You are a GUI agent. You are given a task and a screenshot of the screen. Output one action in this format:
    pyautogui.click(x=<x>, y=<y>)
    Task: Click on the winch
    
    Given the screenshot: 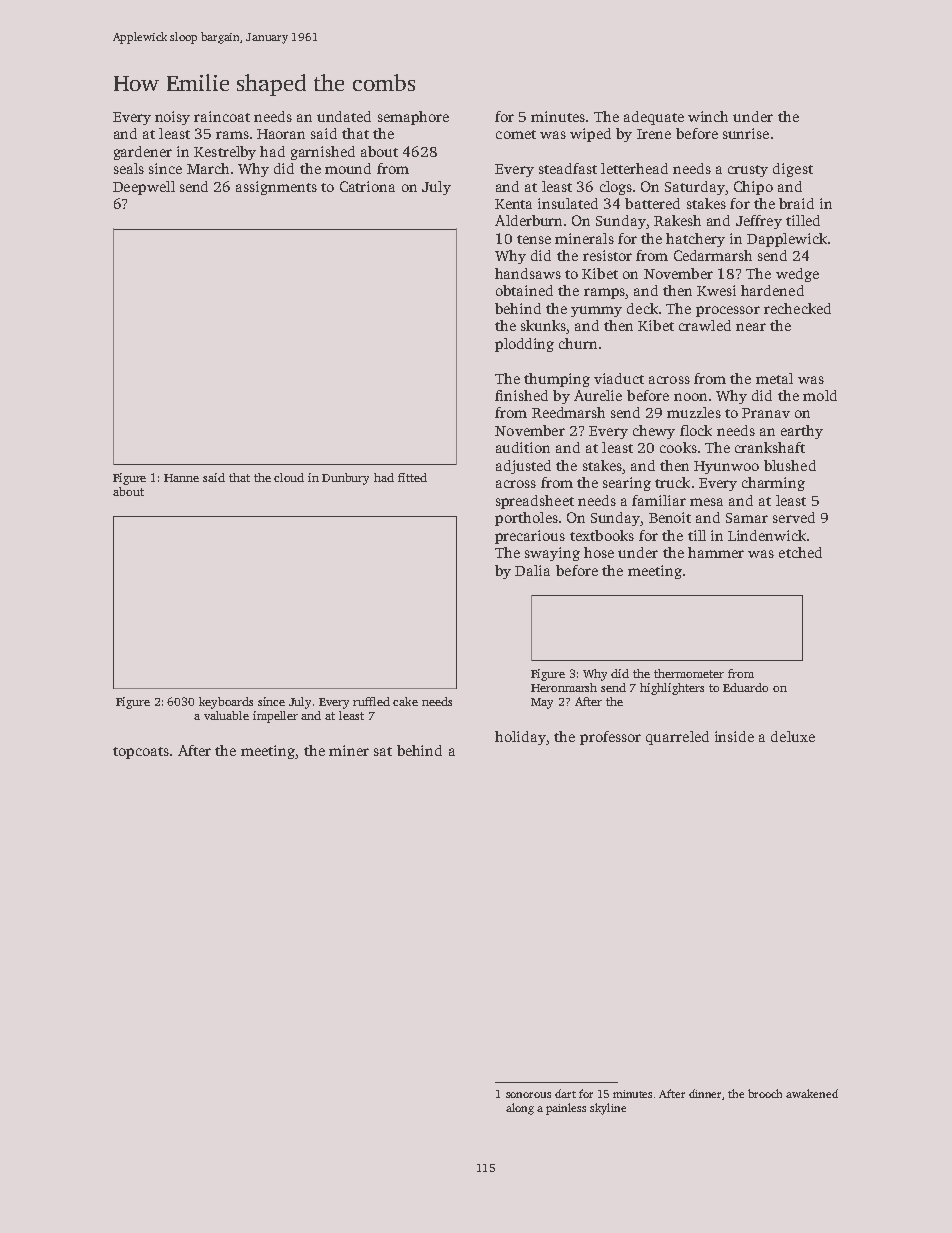 What is the action you would take?
    pyautogui.click(x=708, y=116)
